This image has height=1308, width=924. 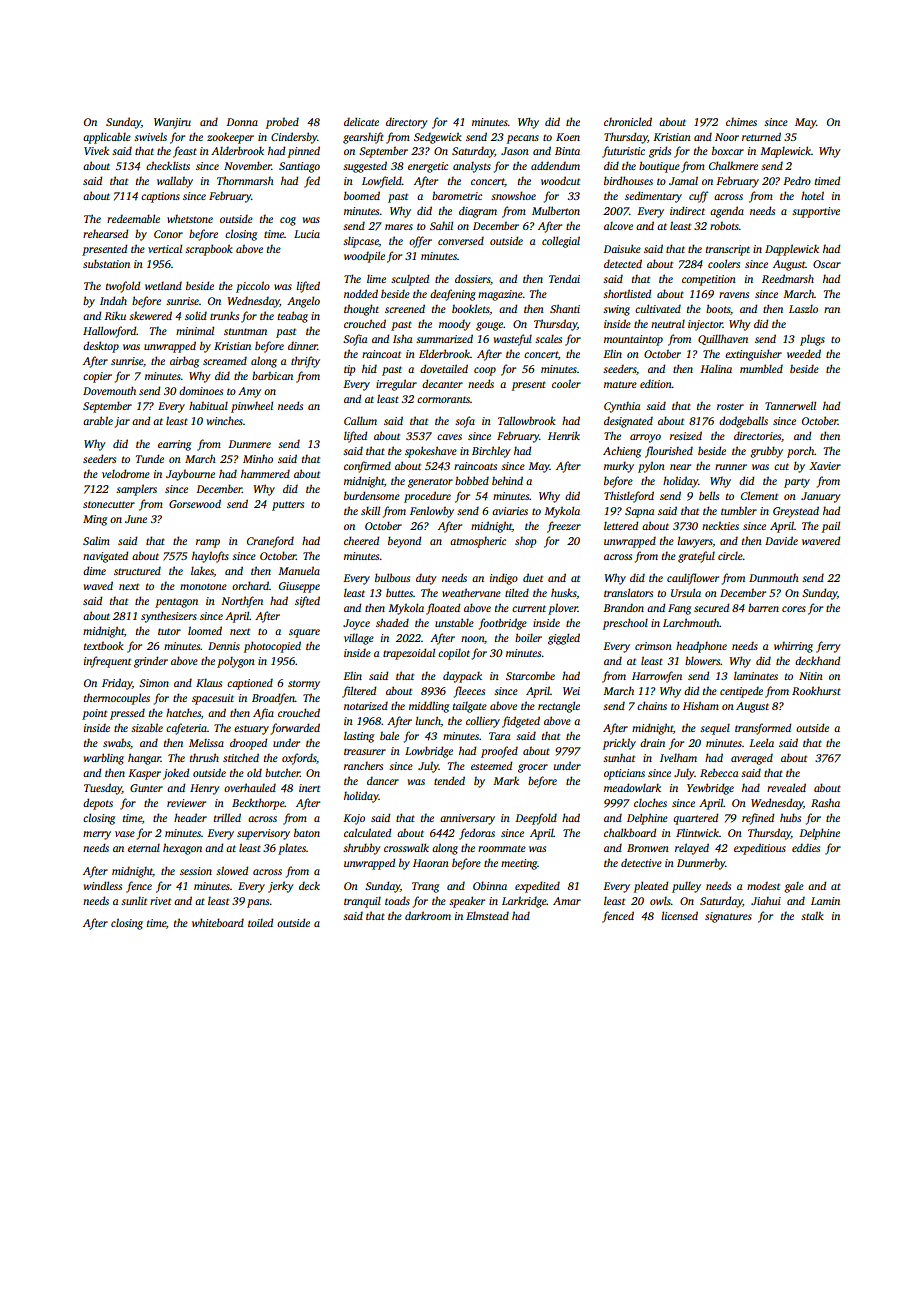 I want to click on sunlit, so click(x=134, y=900).
